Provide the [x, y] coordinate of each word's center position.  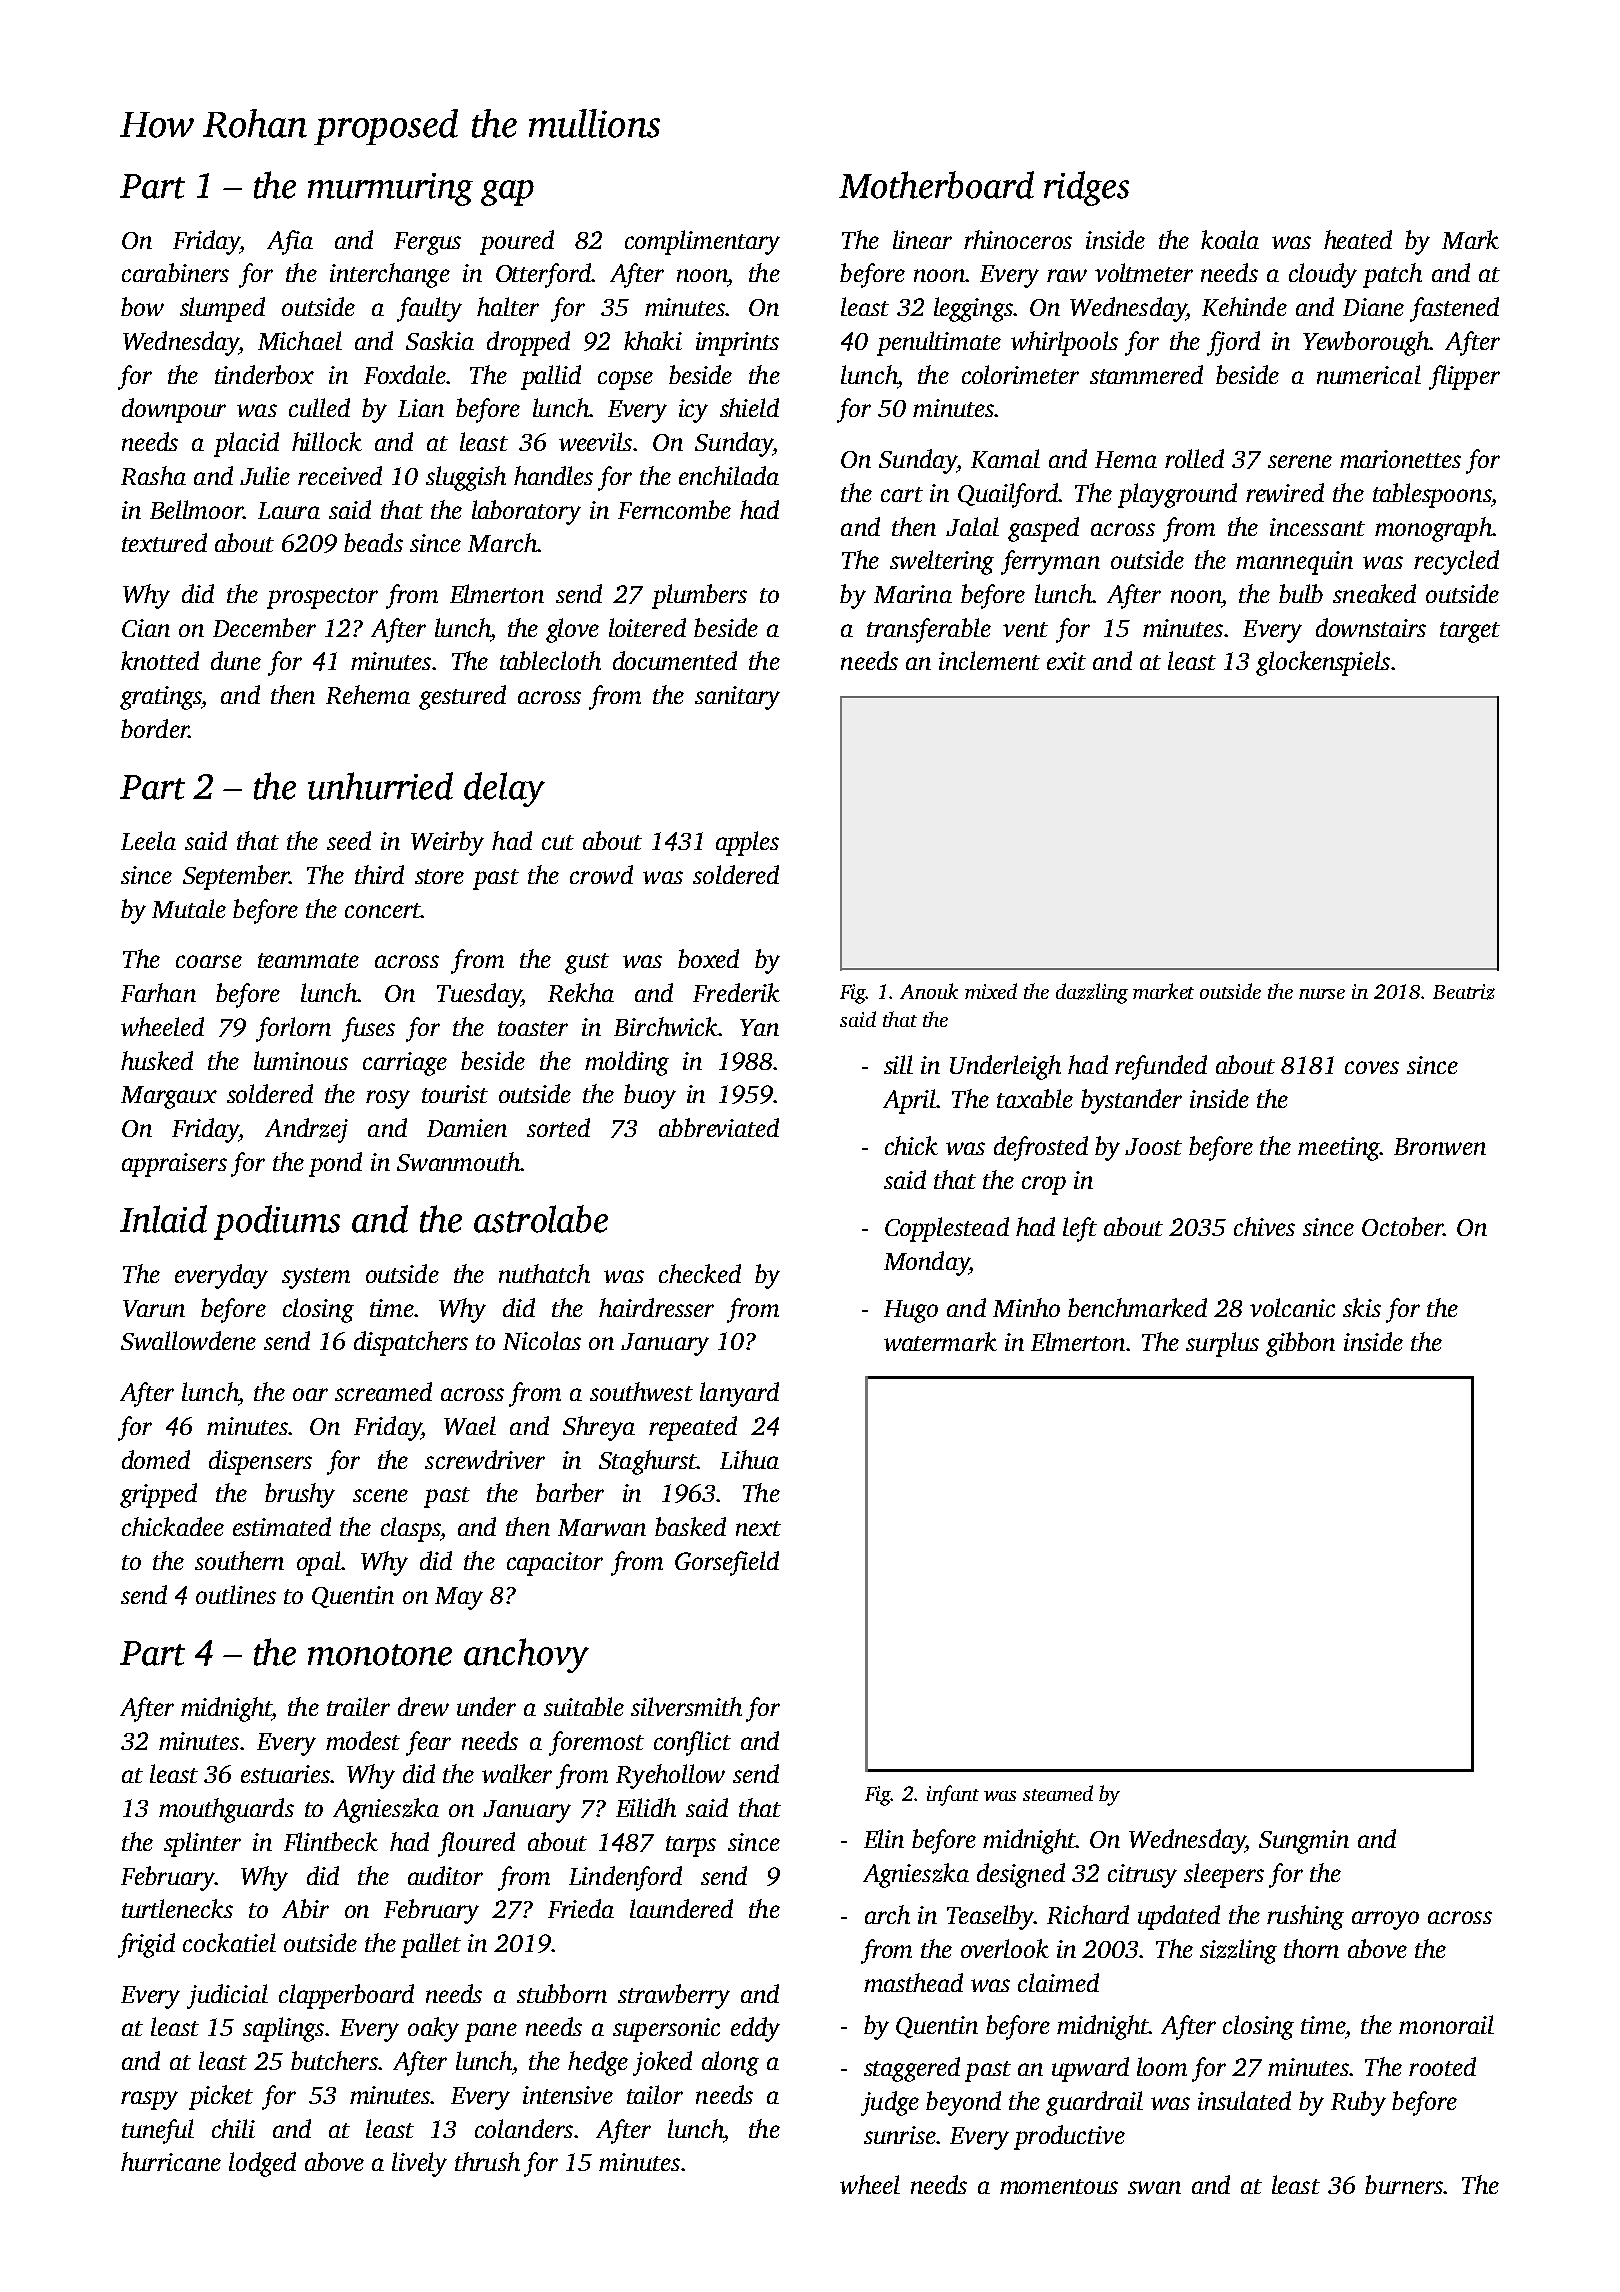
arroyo [1385, 1920]
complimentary [702, 242]
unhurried [380, 786]
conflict [692, 1743]
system [316, 1278]
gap [507, 193]
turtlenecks [177, 1908]
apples [747, 843]
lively [419, 2164]
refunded [1161, 1067]
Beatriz [1464, 992]
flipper [1464, 377]
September [236, 877]
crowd [601, 874]
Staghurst [648, 1462]
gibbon [1300, 1344]
